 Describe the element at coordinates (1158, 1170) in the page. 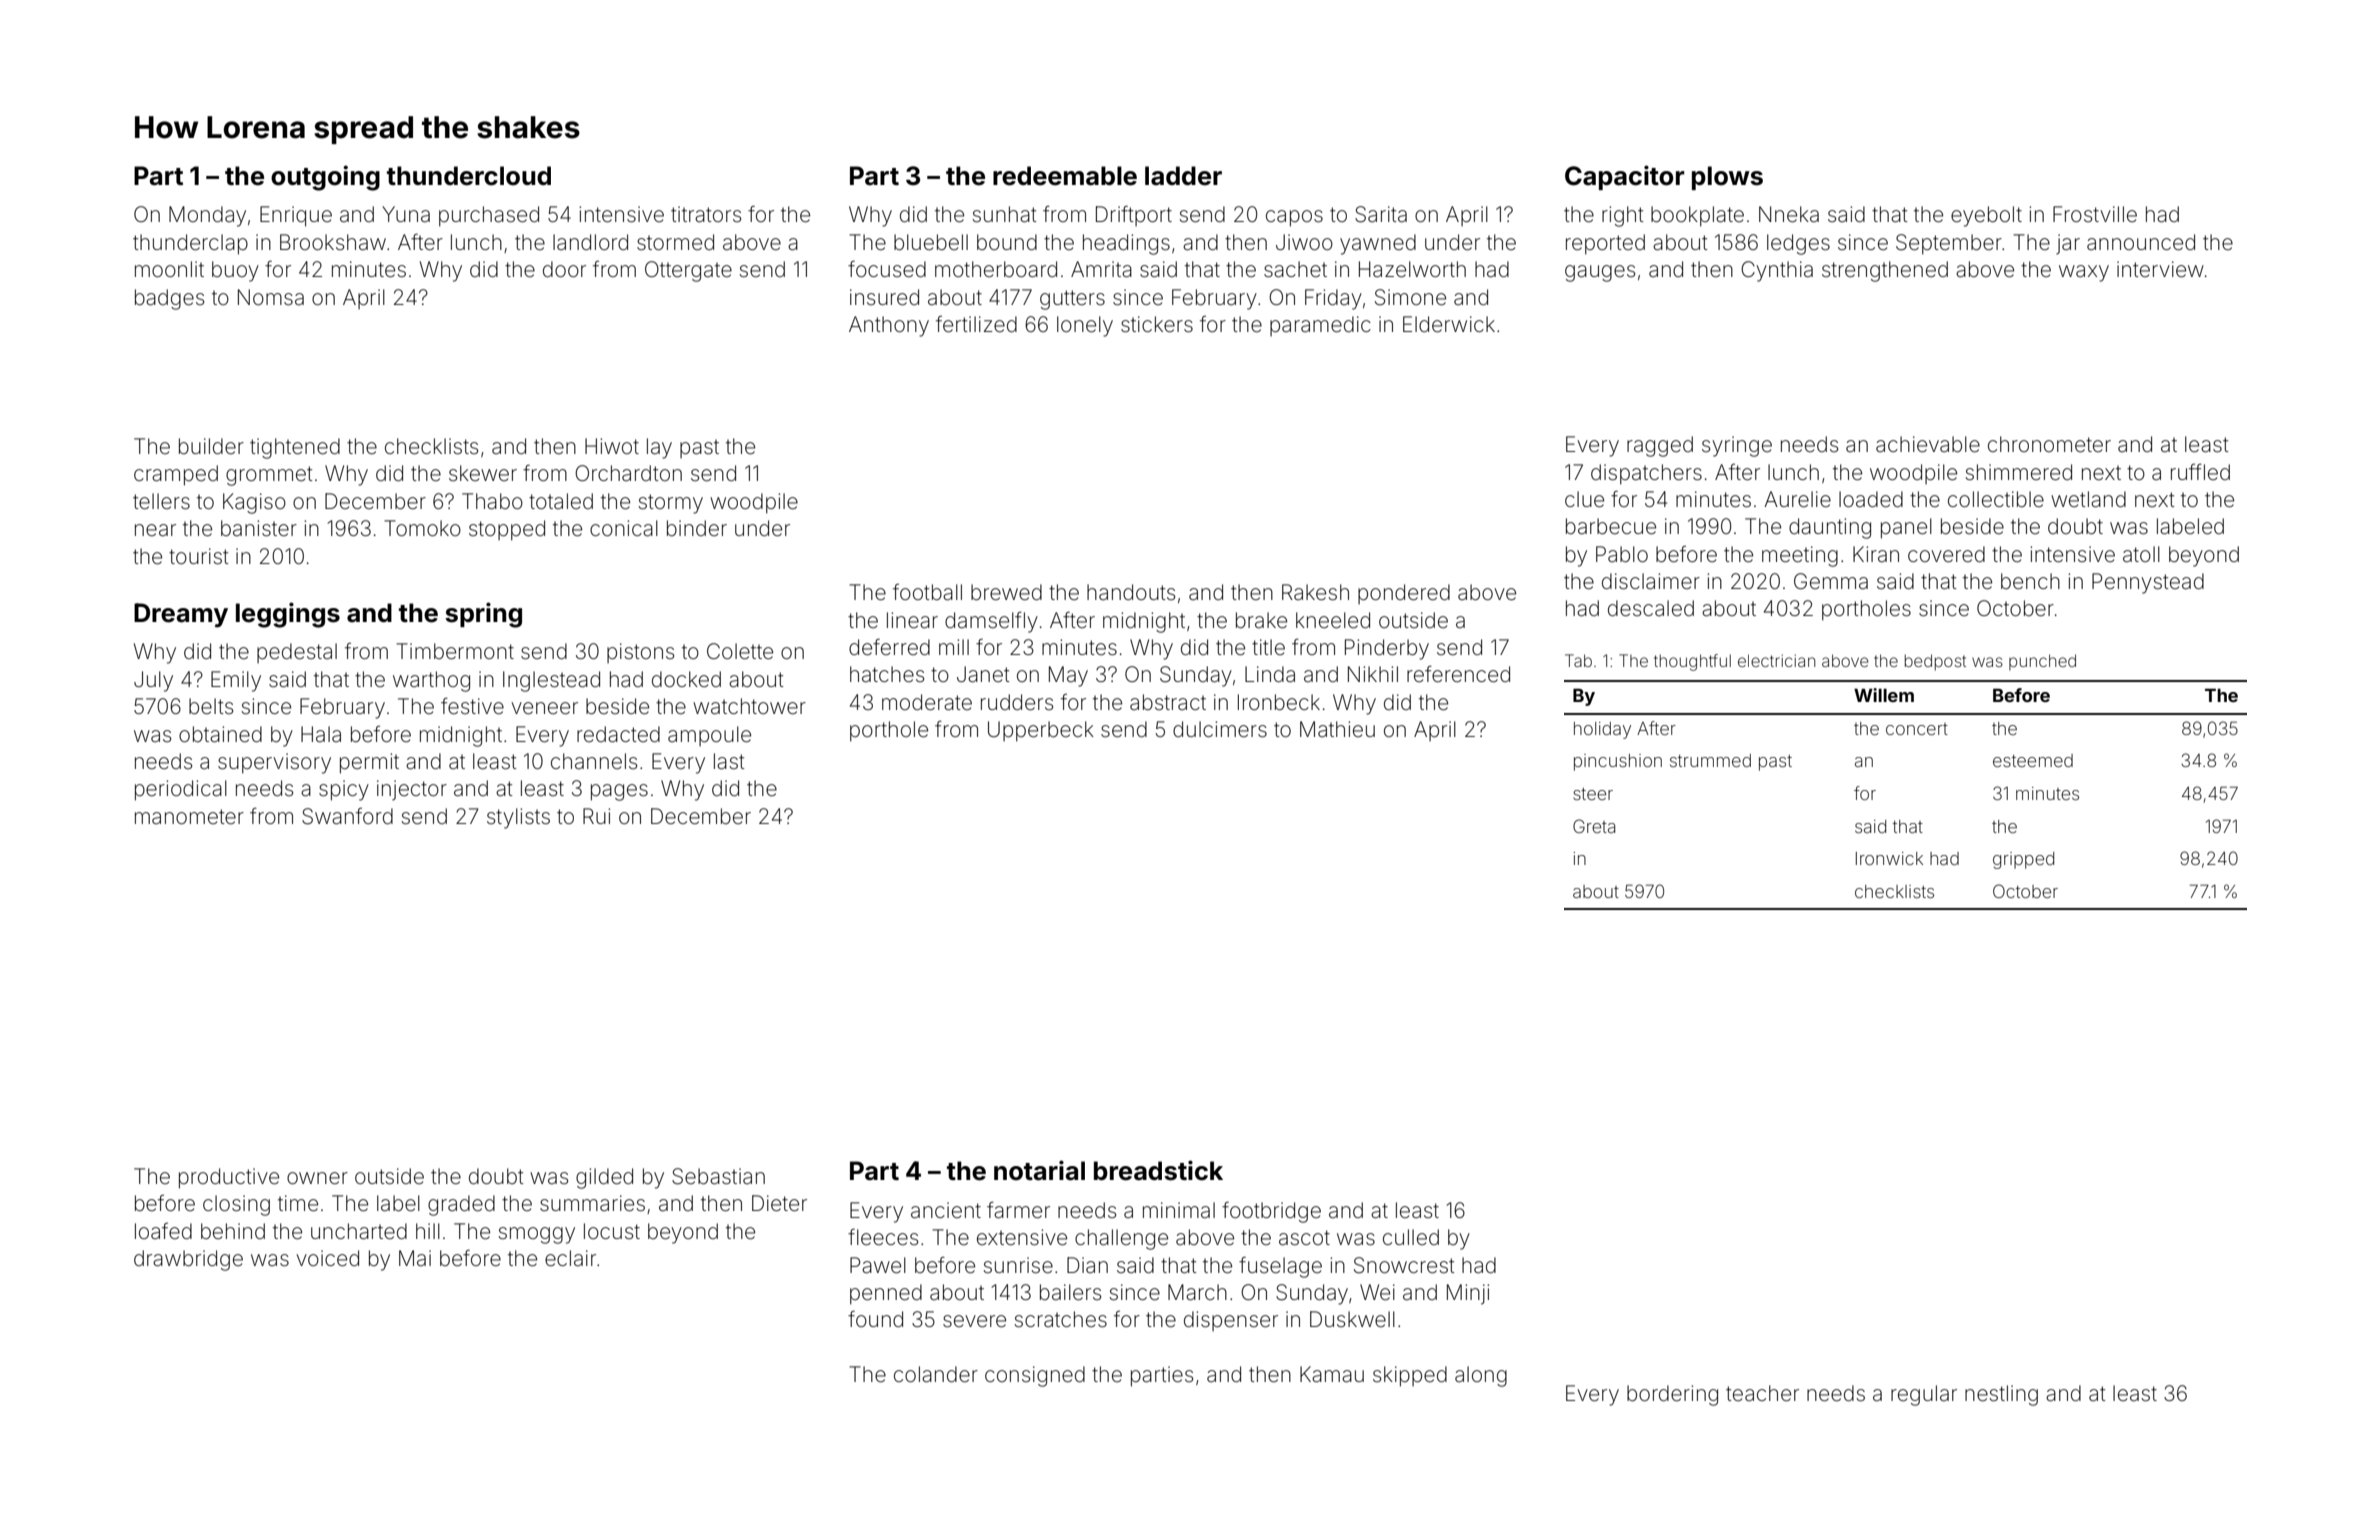

I see `breadstick` at that location.
